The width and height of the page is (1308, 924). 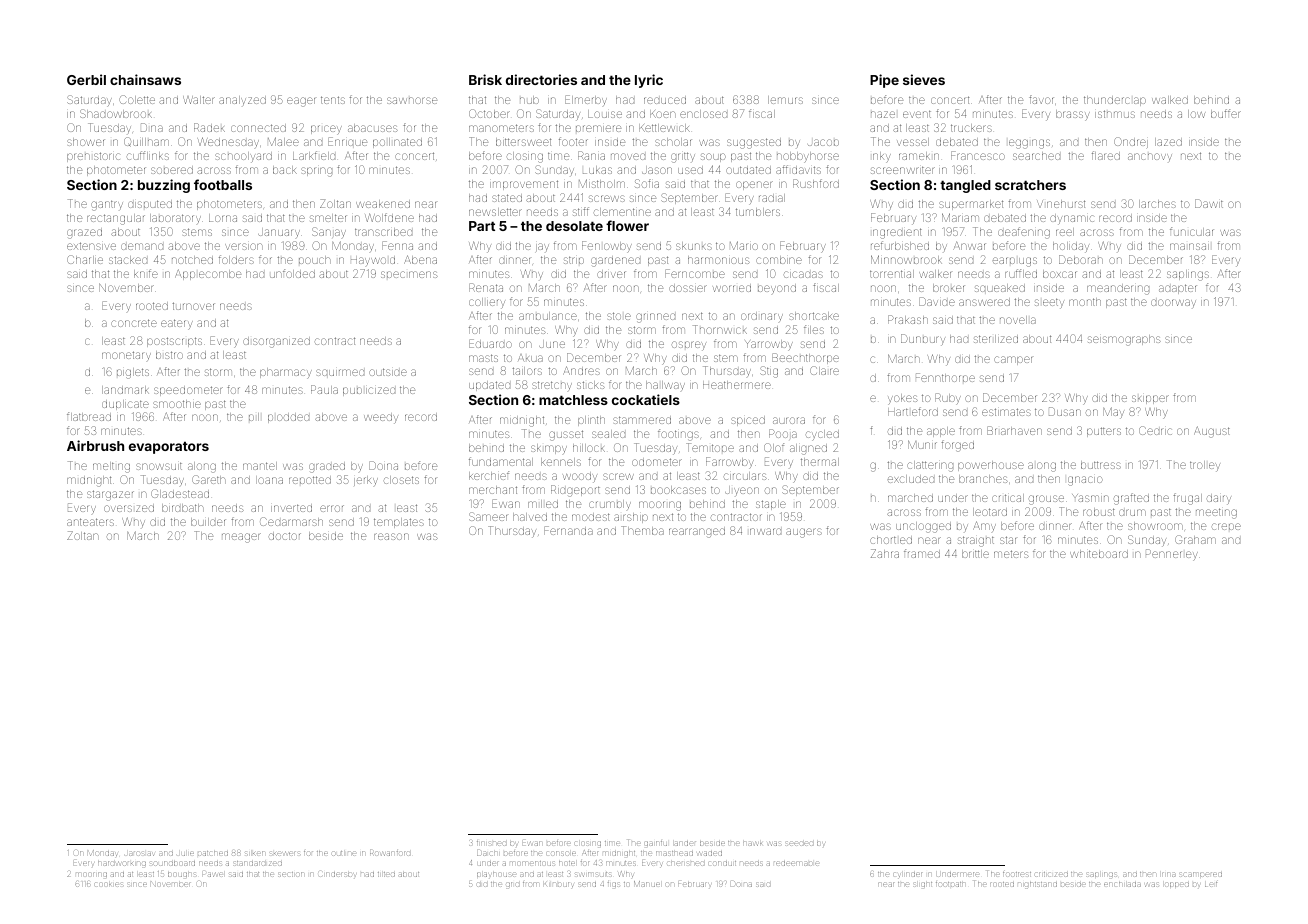 I want to click on chainsaws, so click(x=145, y=79).
